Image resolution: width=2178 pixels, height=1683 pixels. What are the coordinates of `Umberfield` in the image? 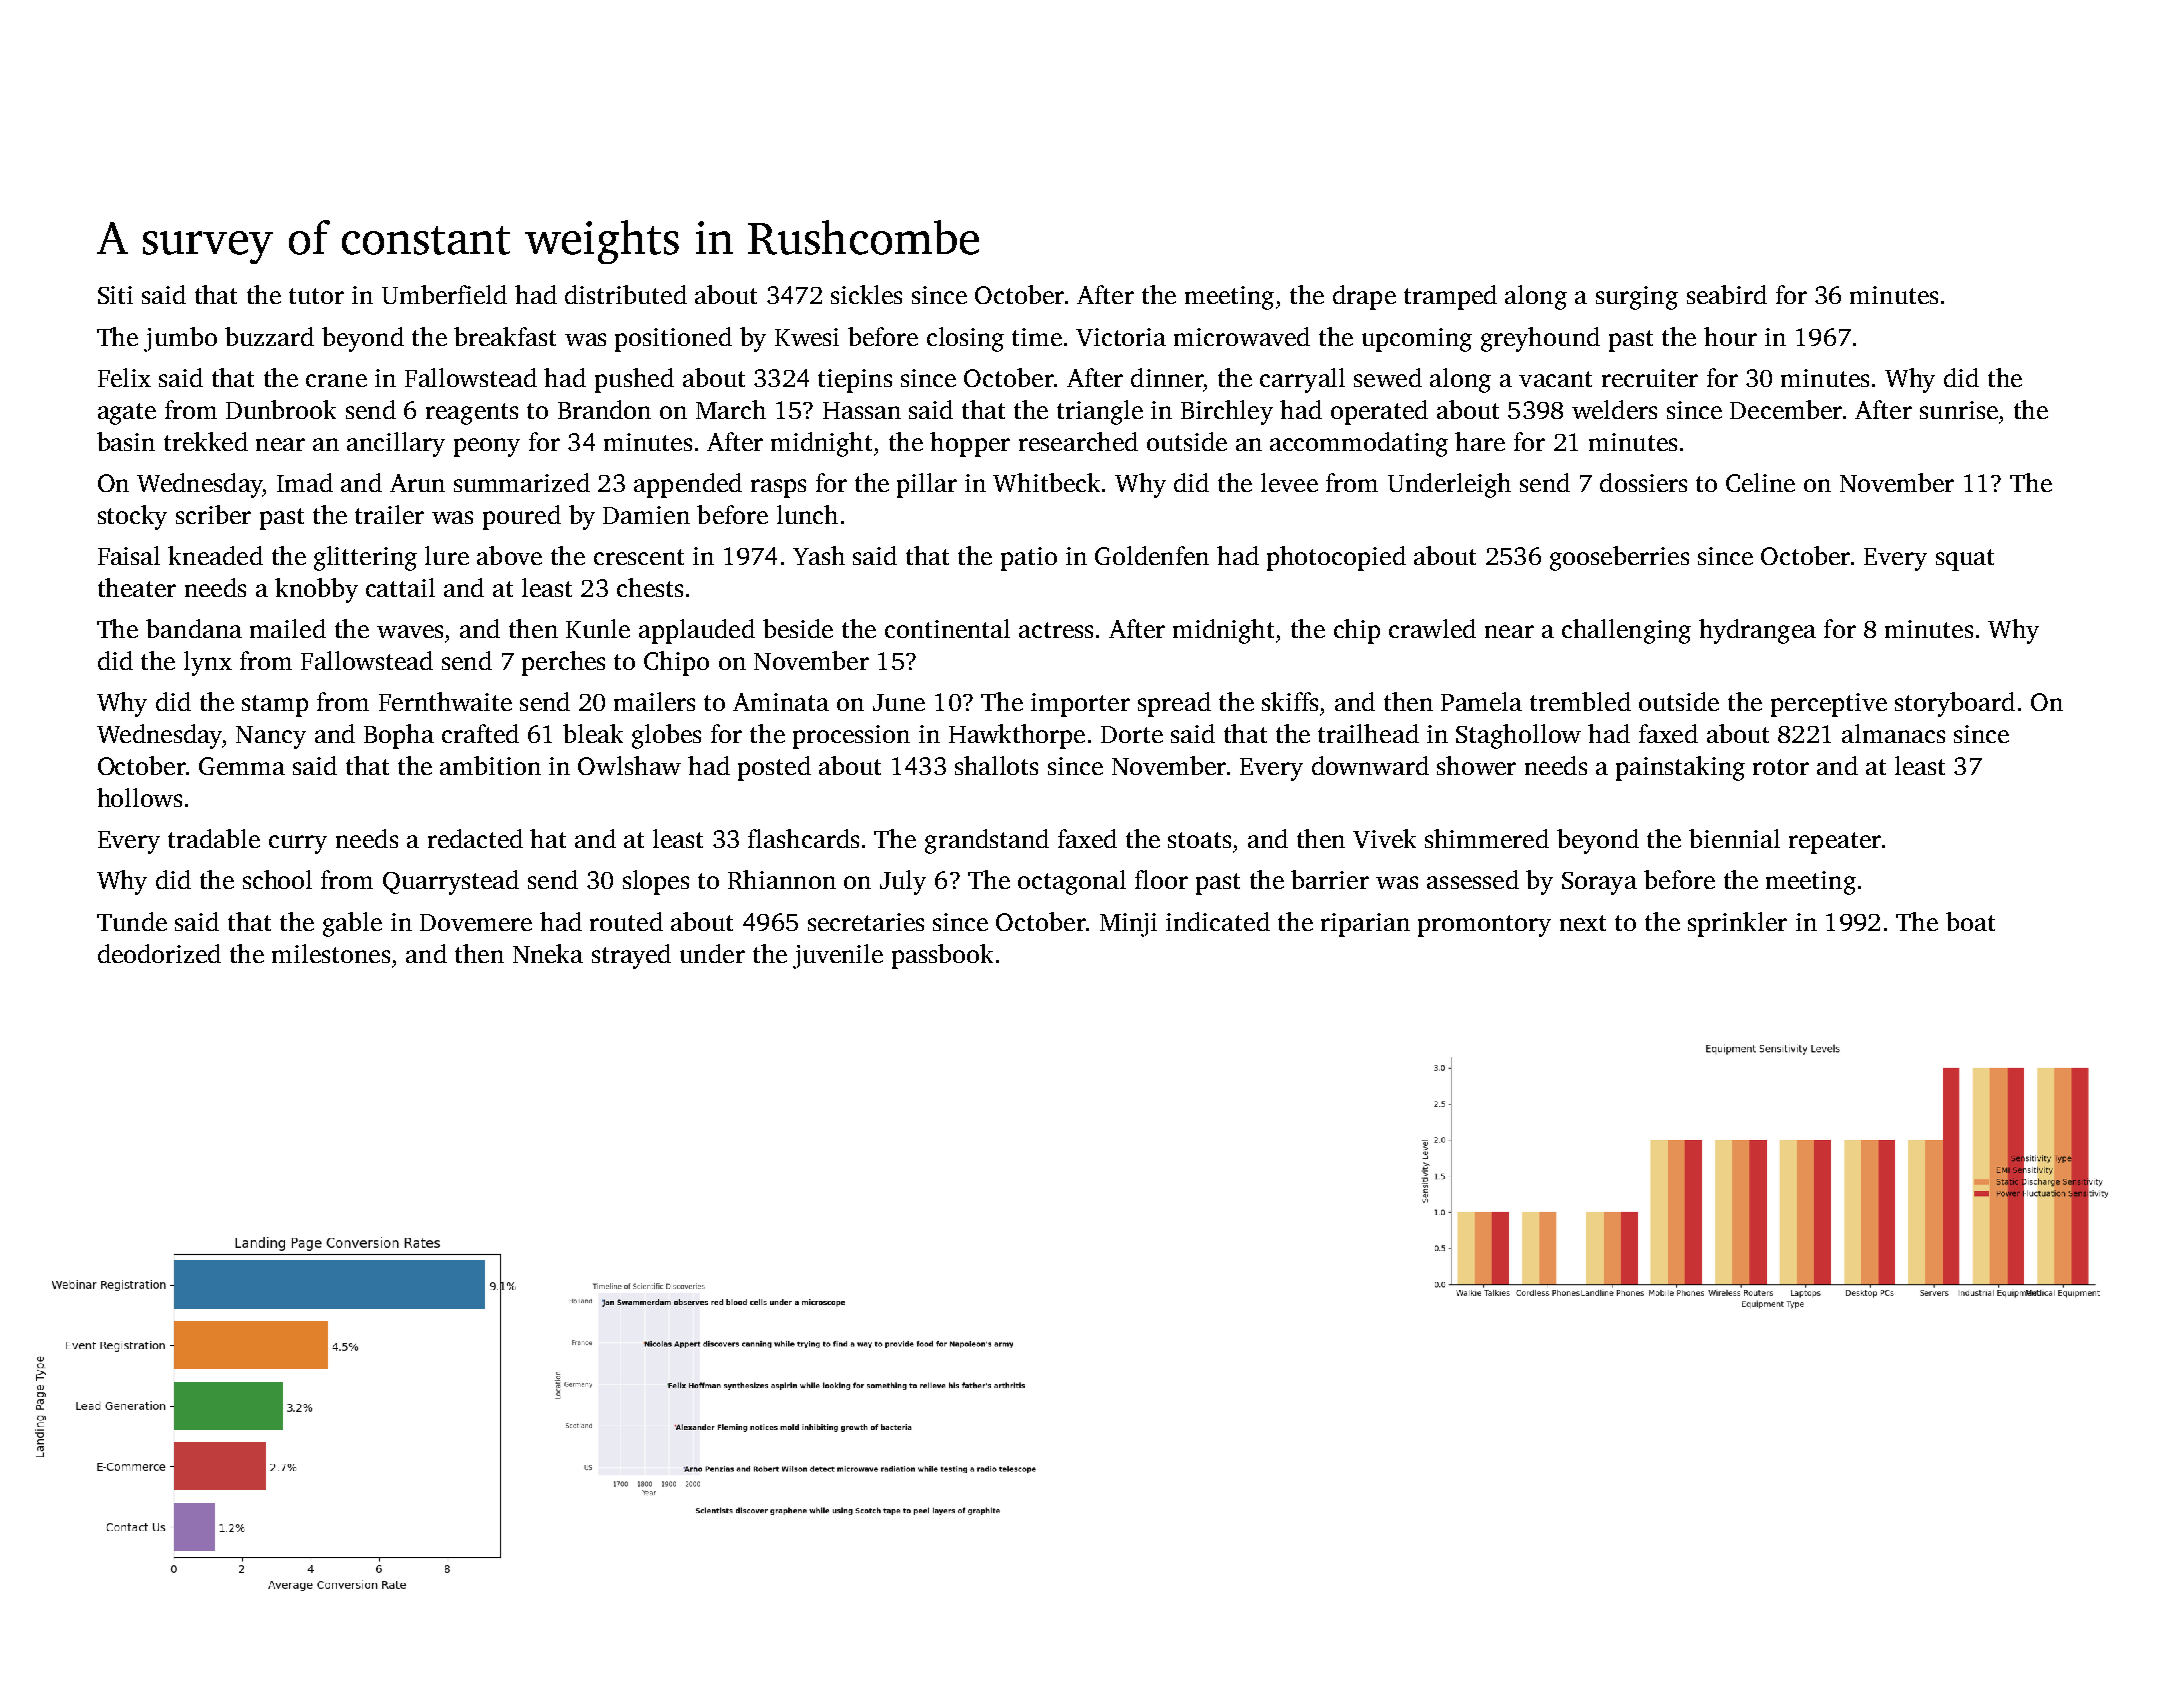 It's located at (444, 294).
